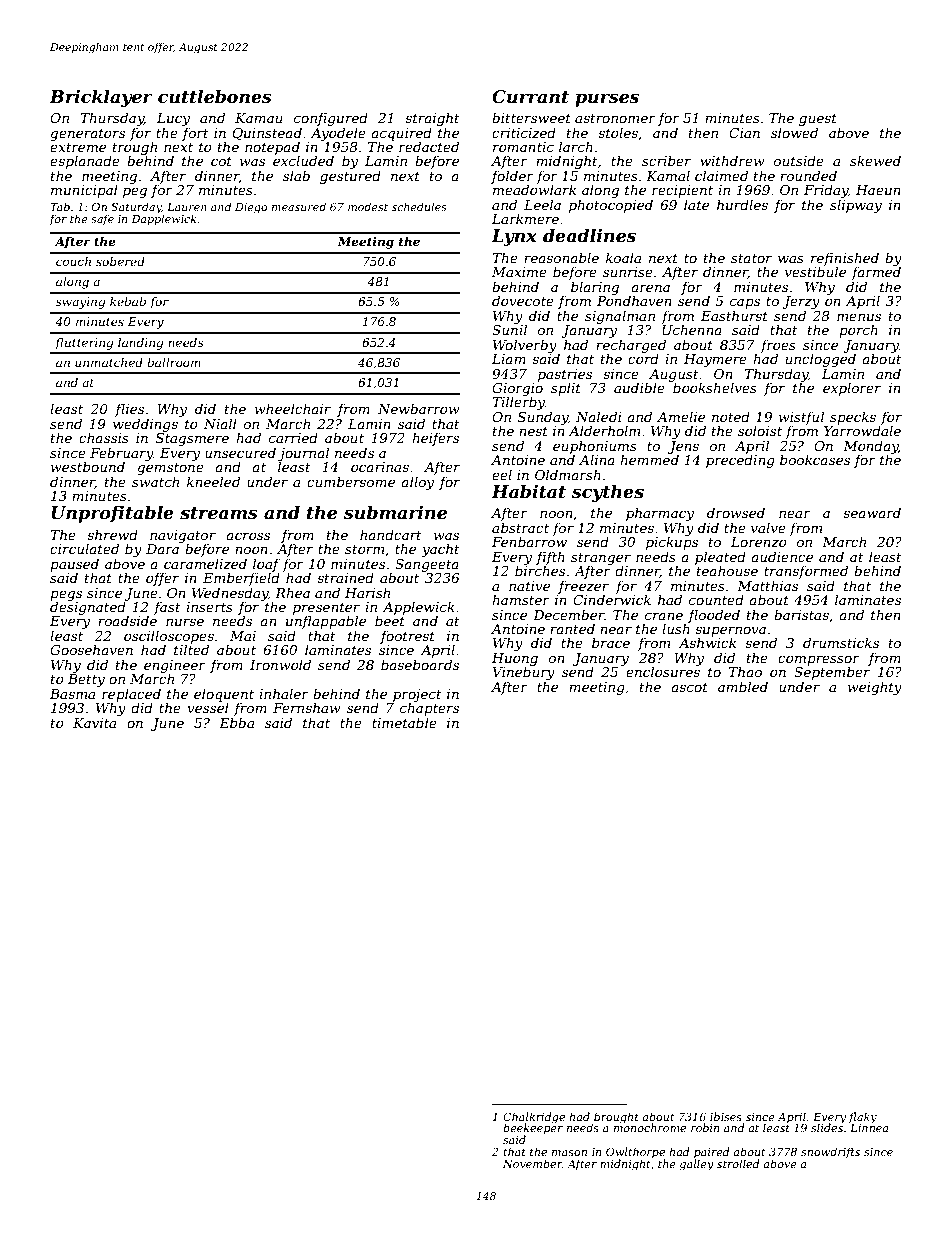 The width and height of the screenshot is (952, 1233). What do you see at coordinates (528, 491) in the screenshot?
I see `Habitat` at bounding box center [528, 491].
